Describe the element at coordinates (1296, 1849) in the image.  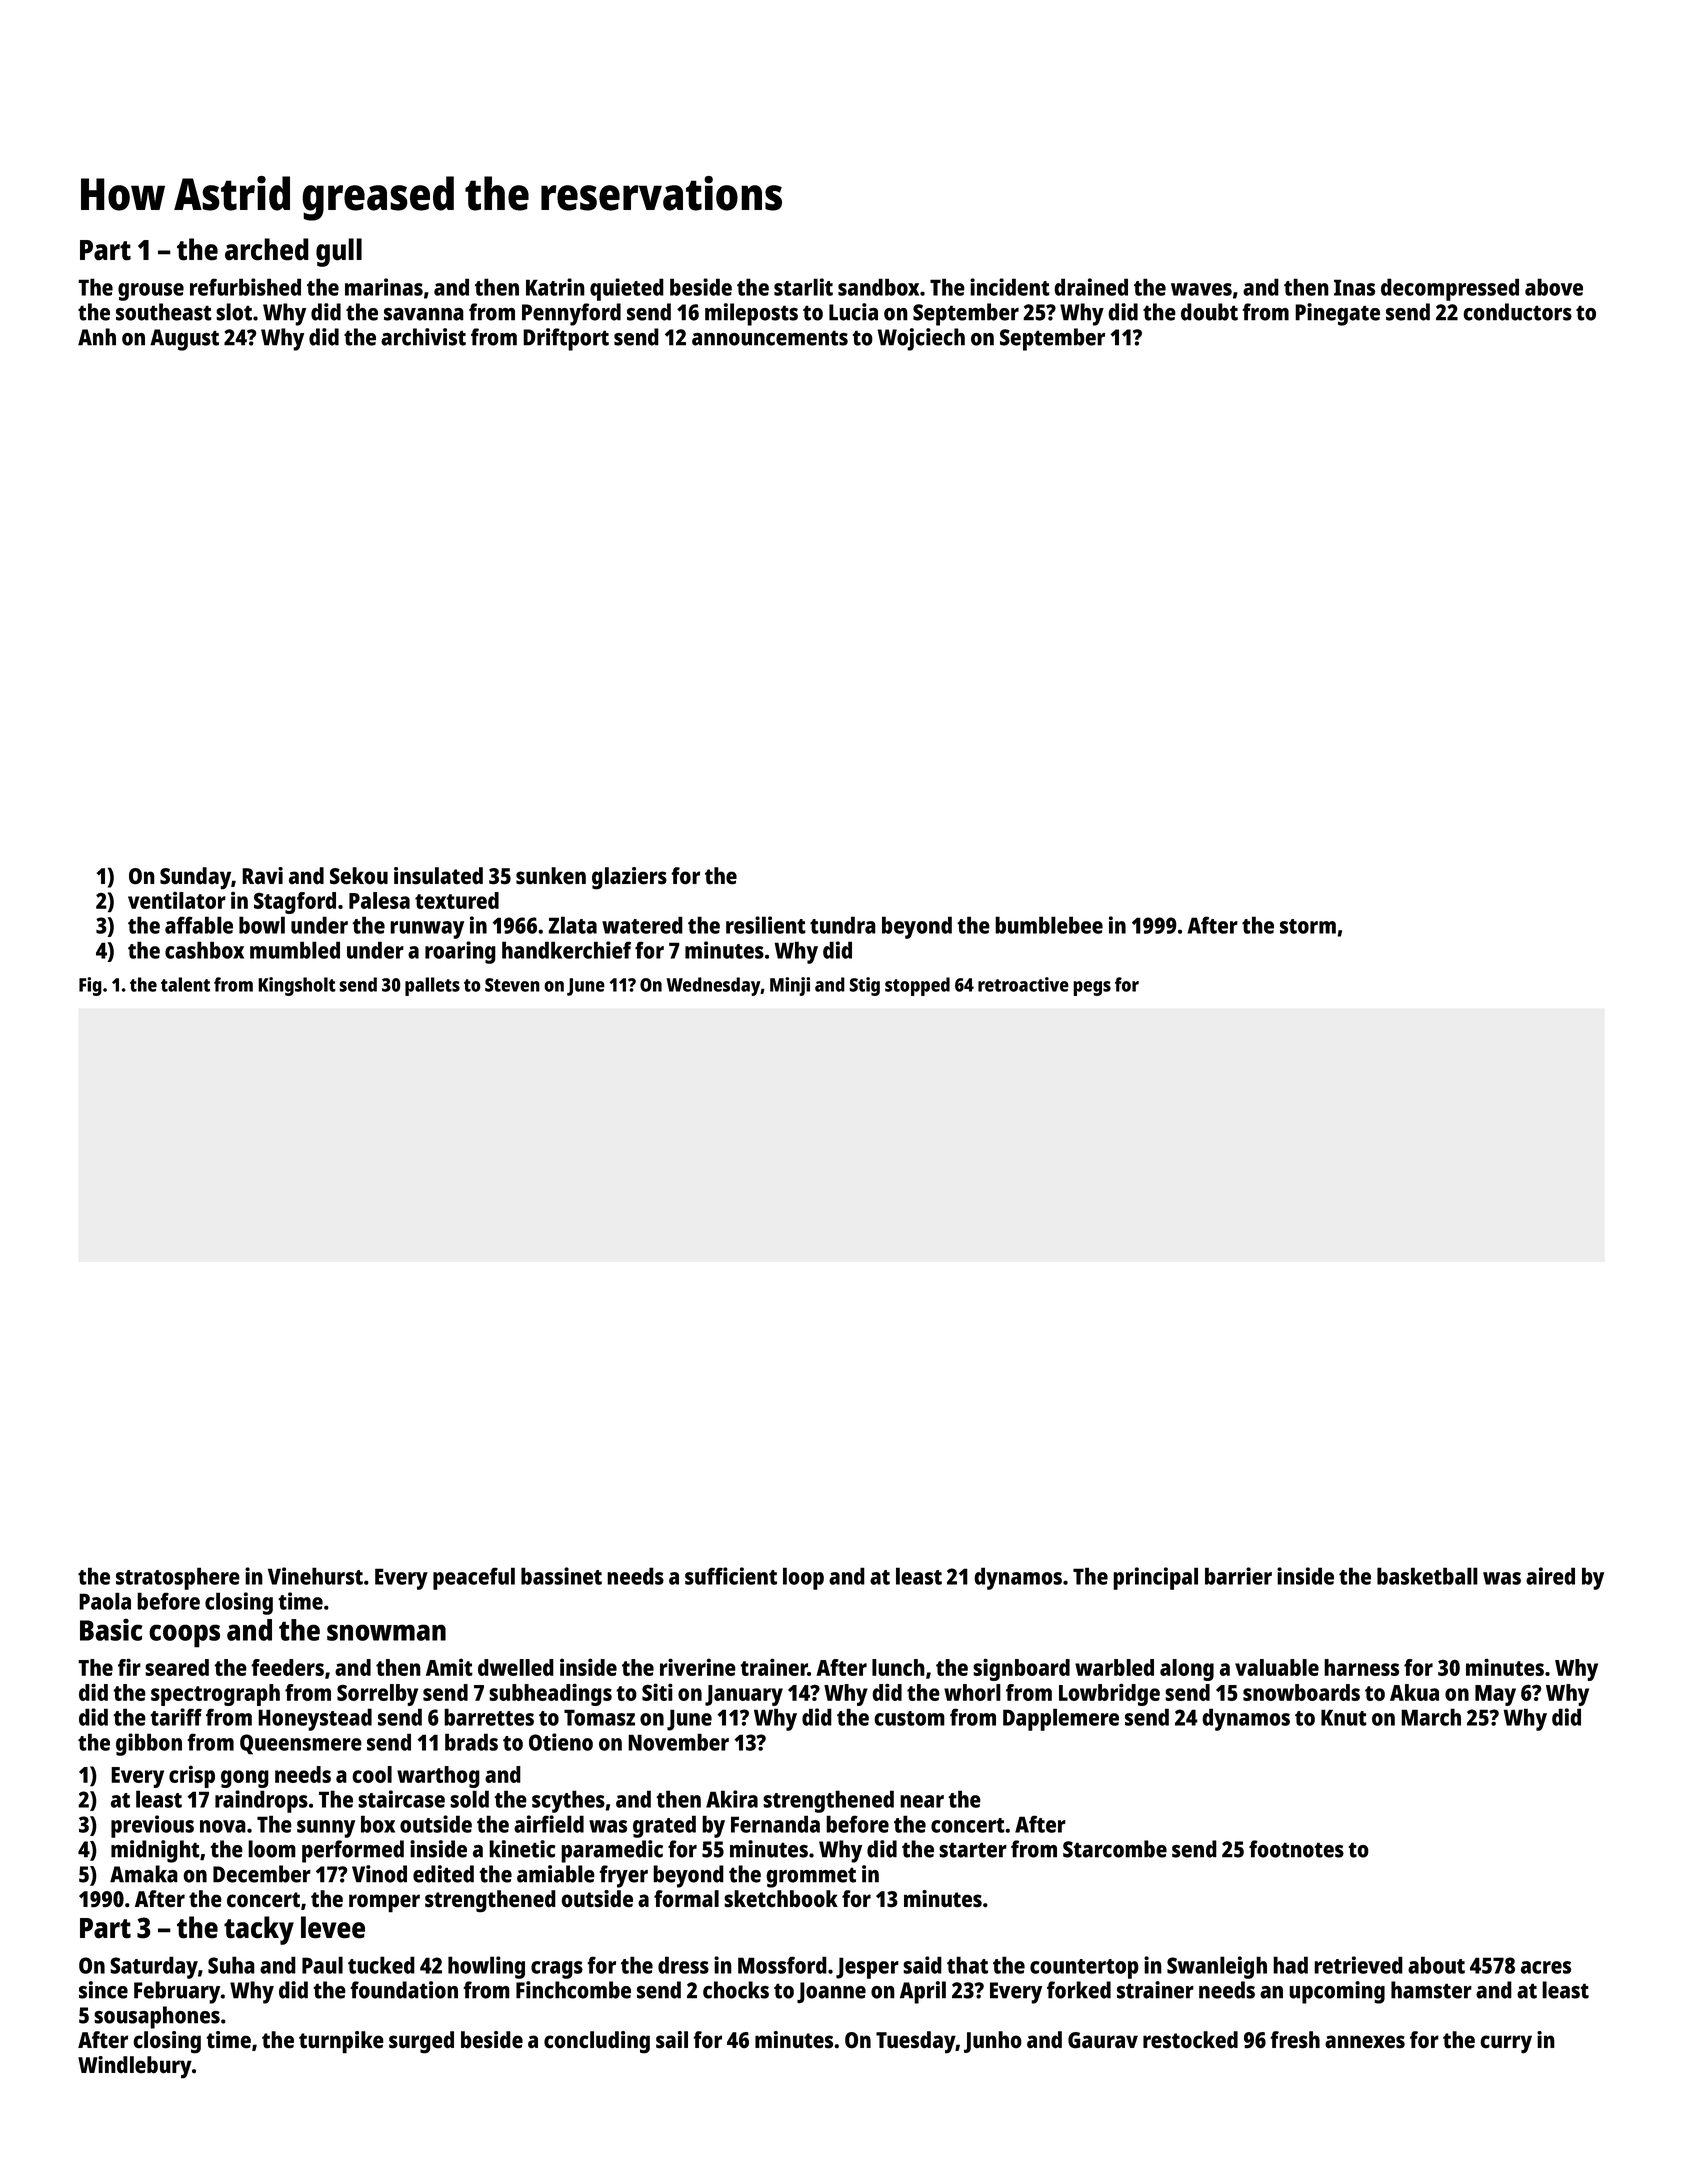
I see `footnotes` at that location.
